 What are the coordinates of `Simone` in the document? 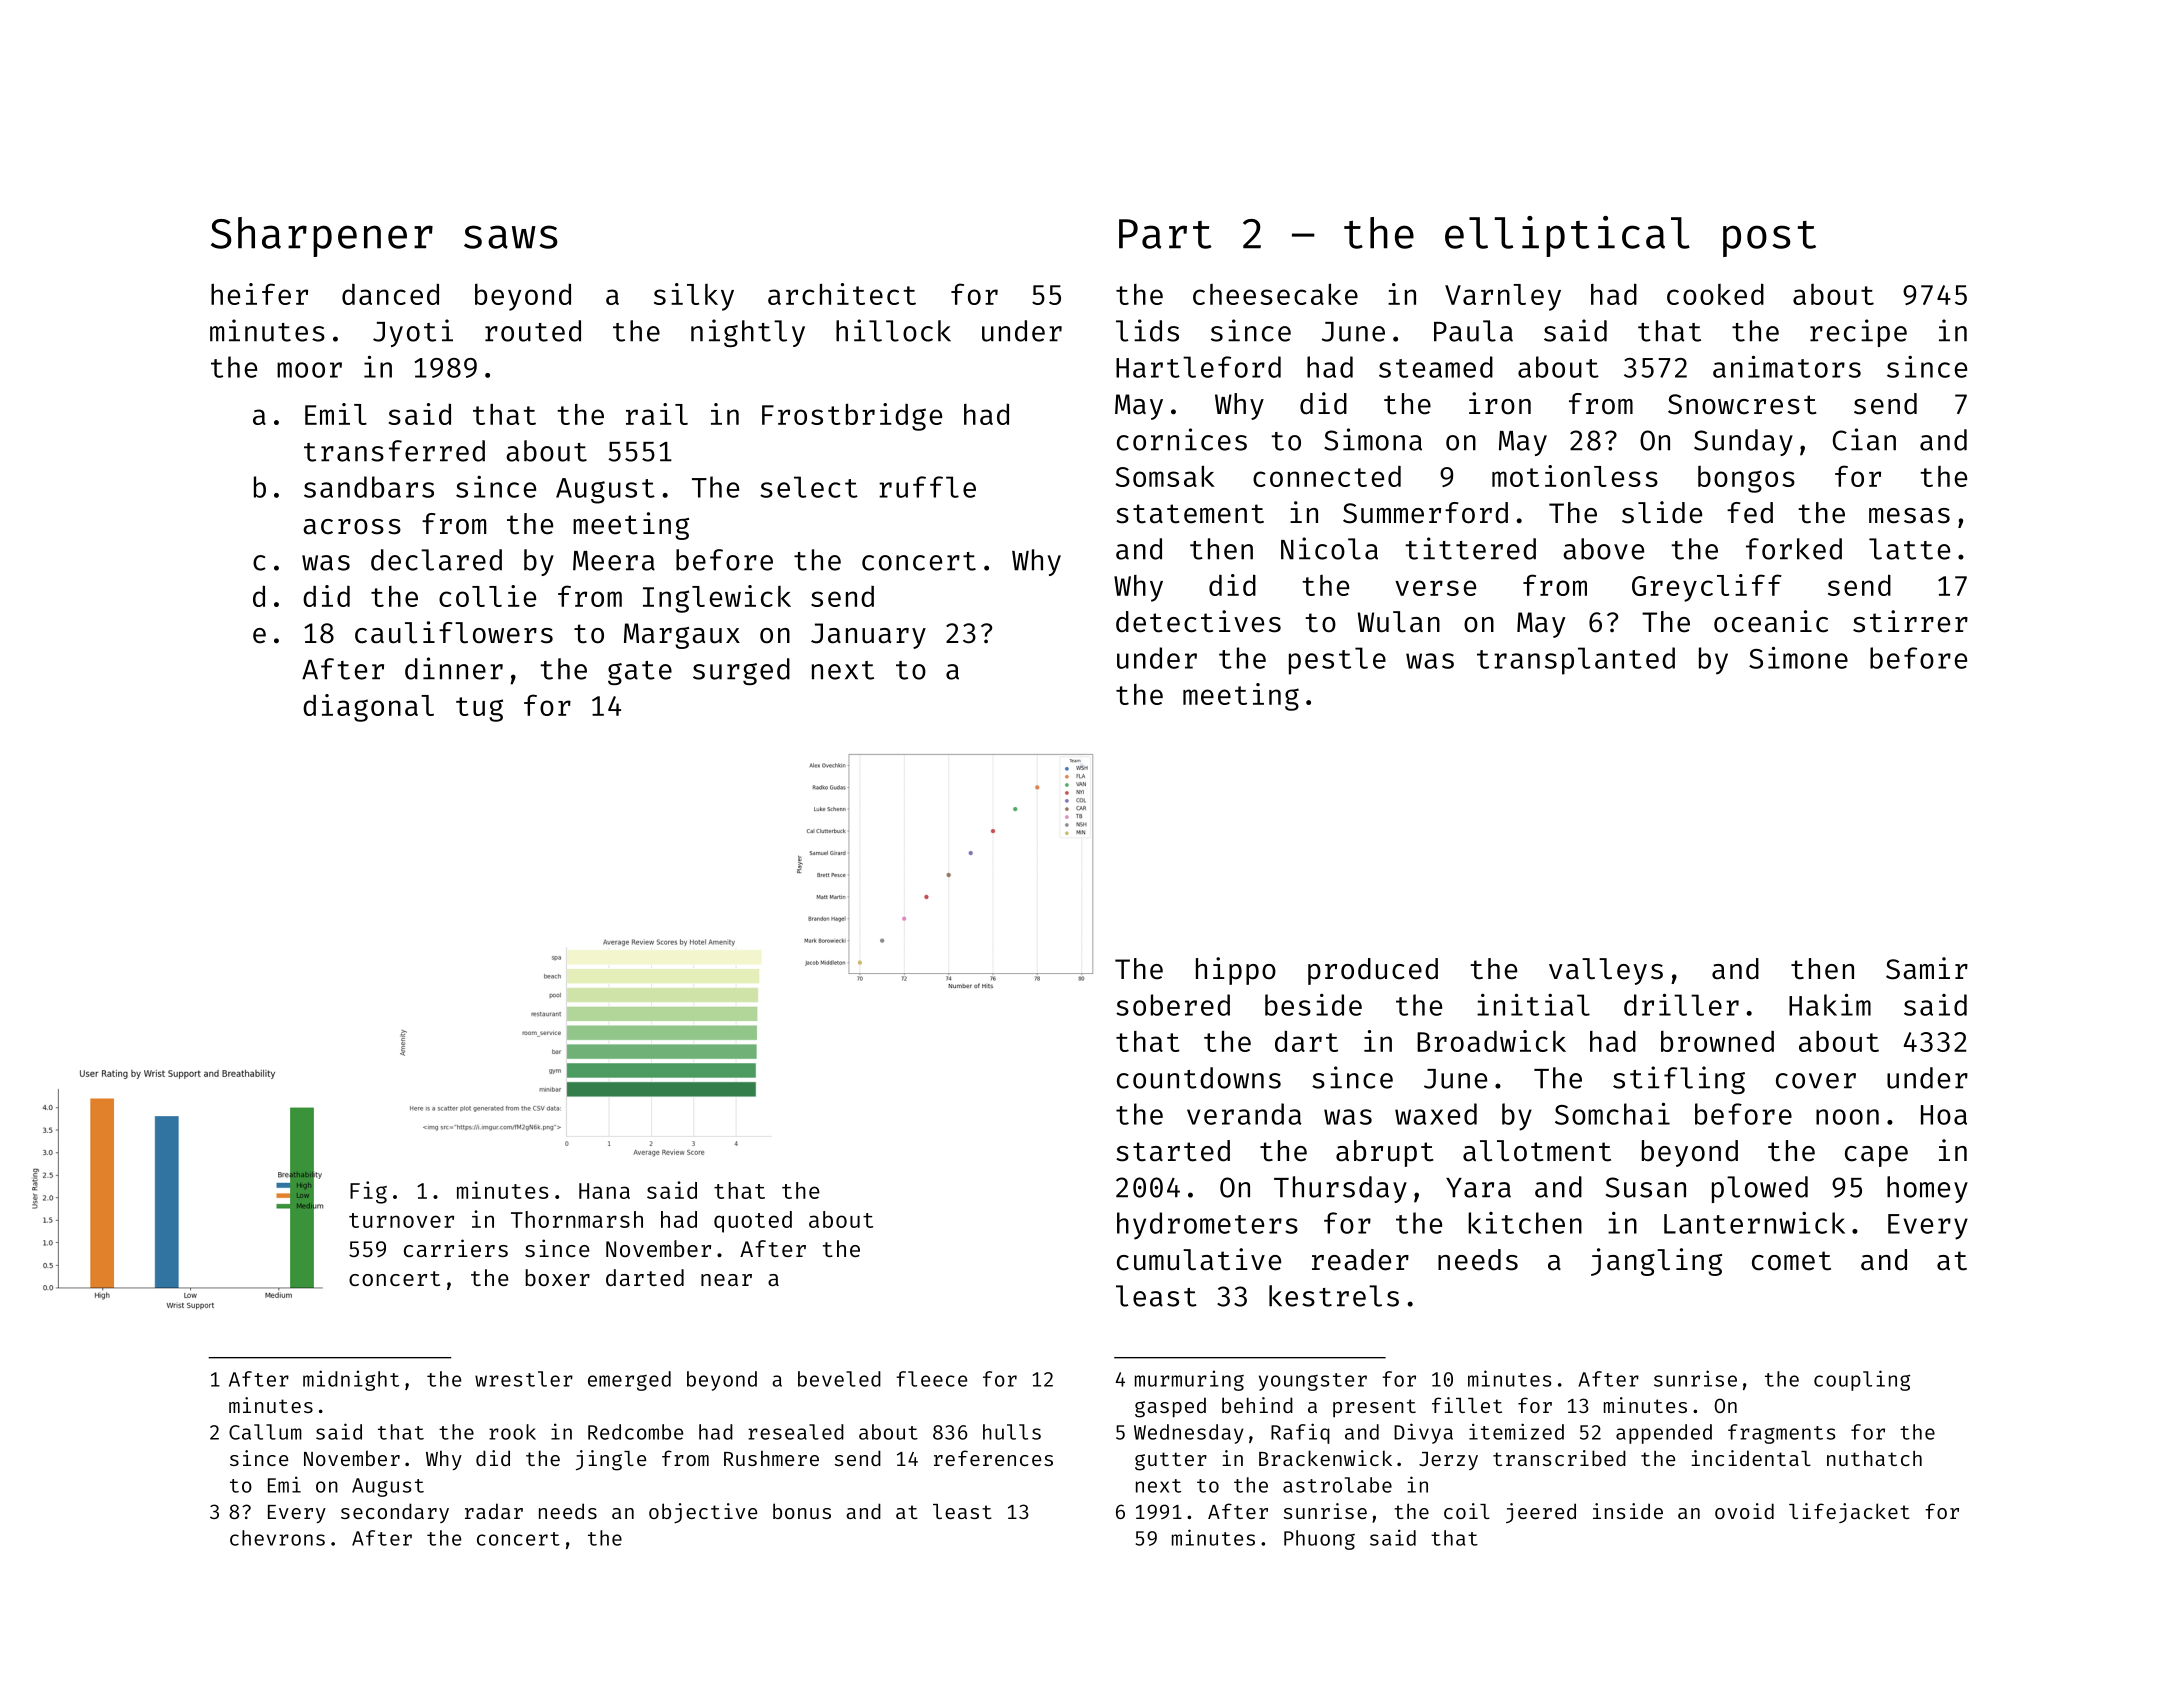 It's located at (1798, 658).
